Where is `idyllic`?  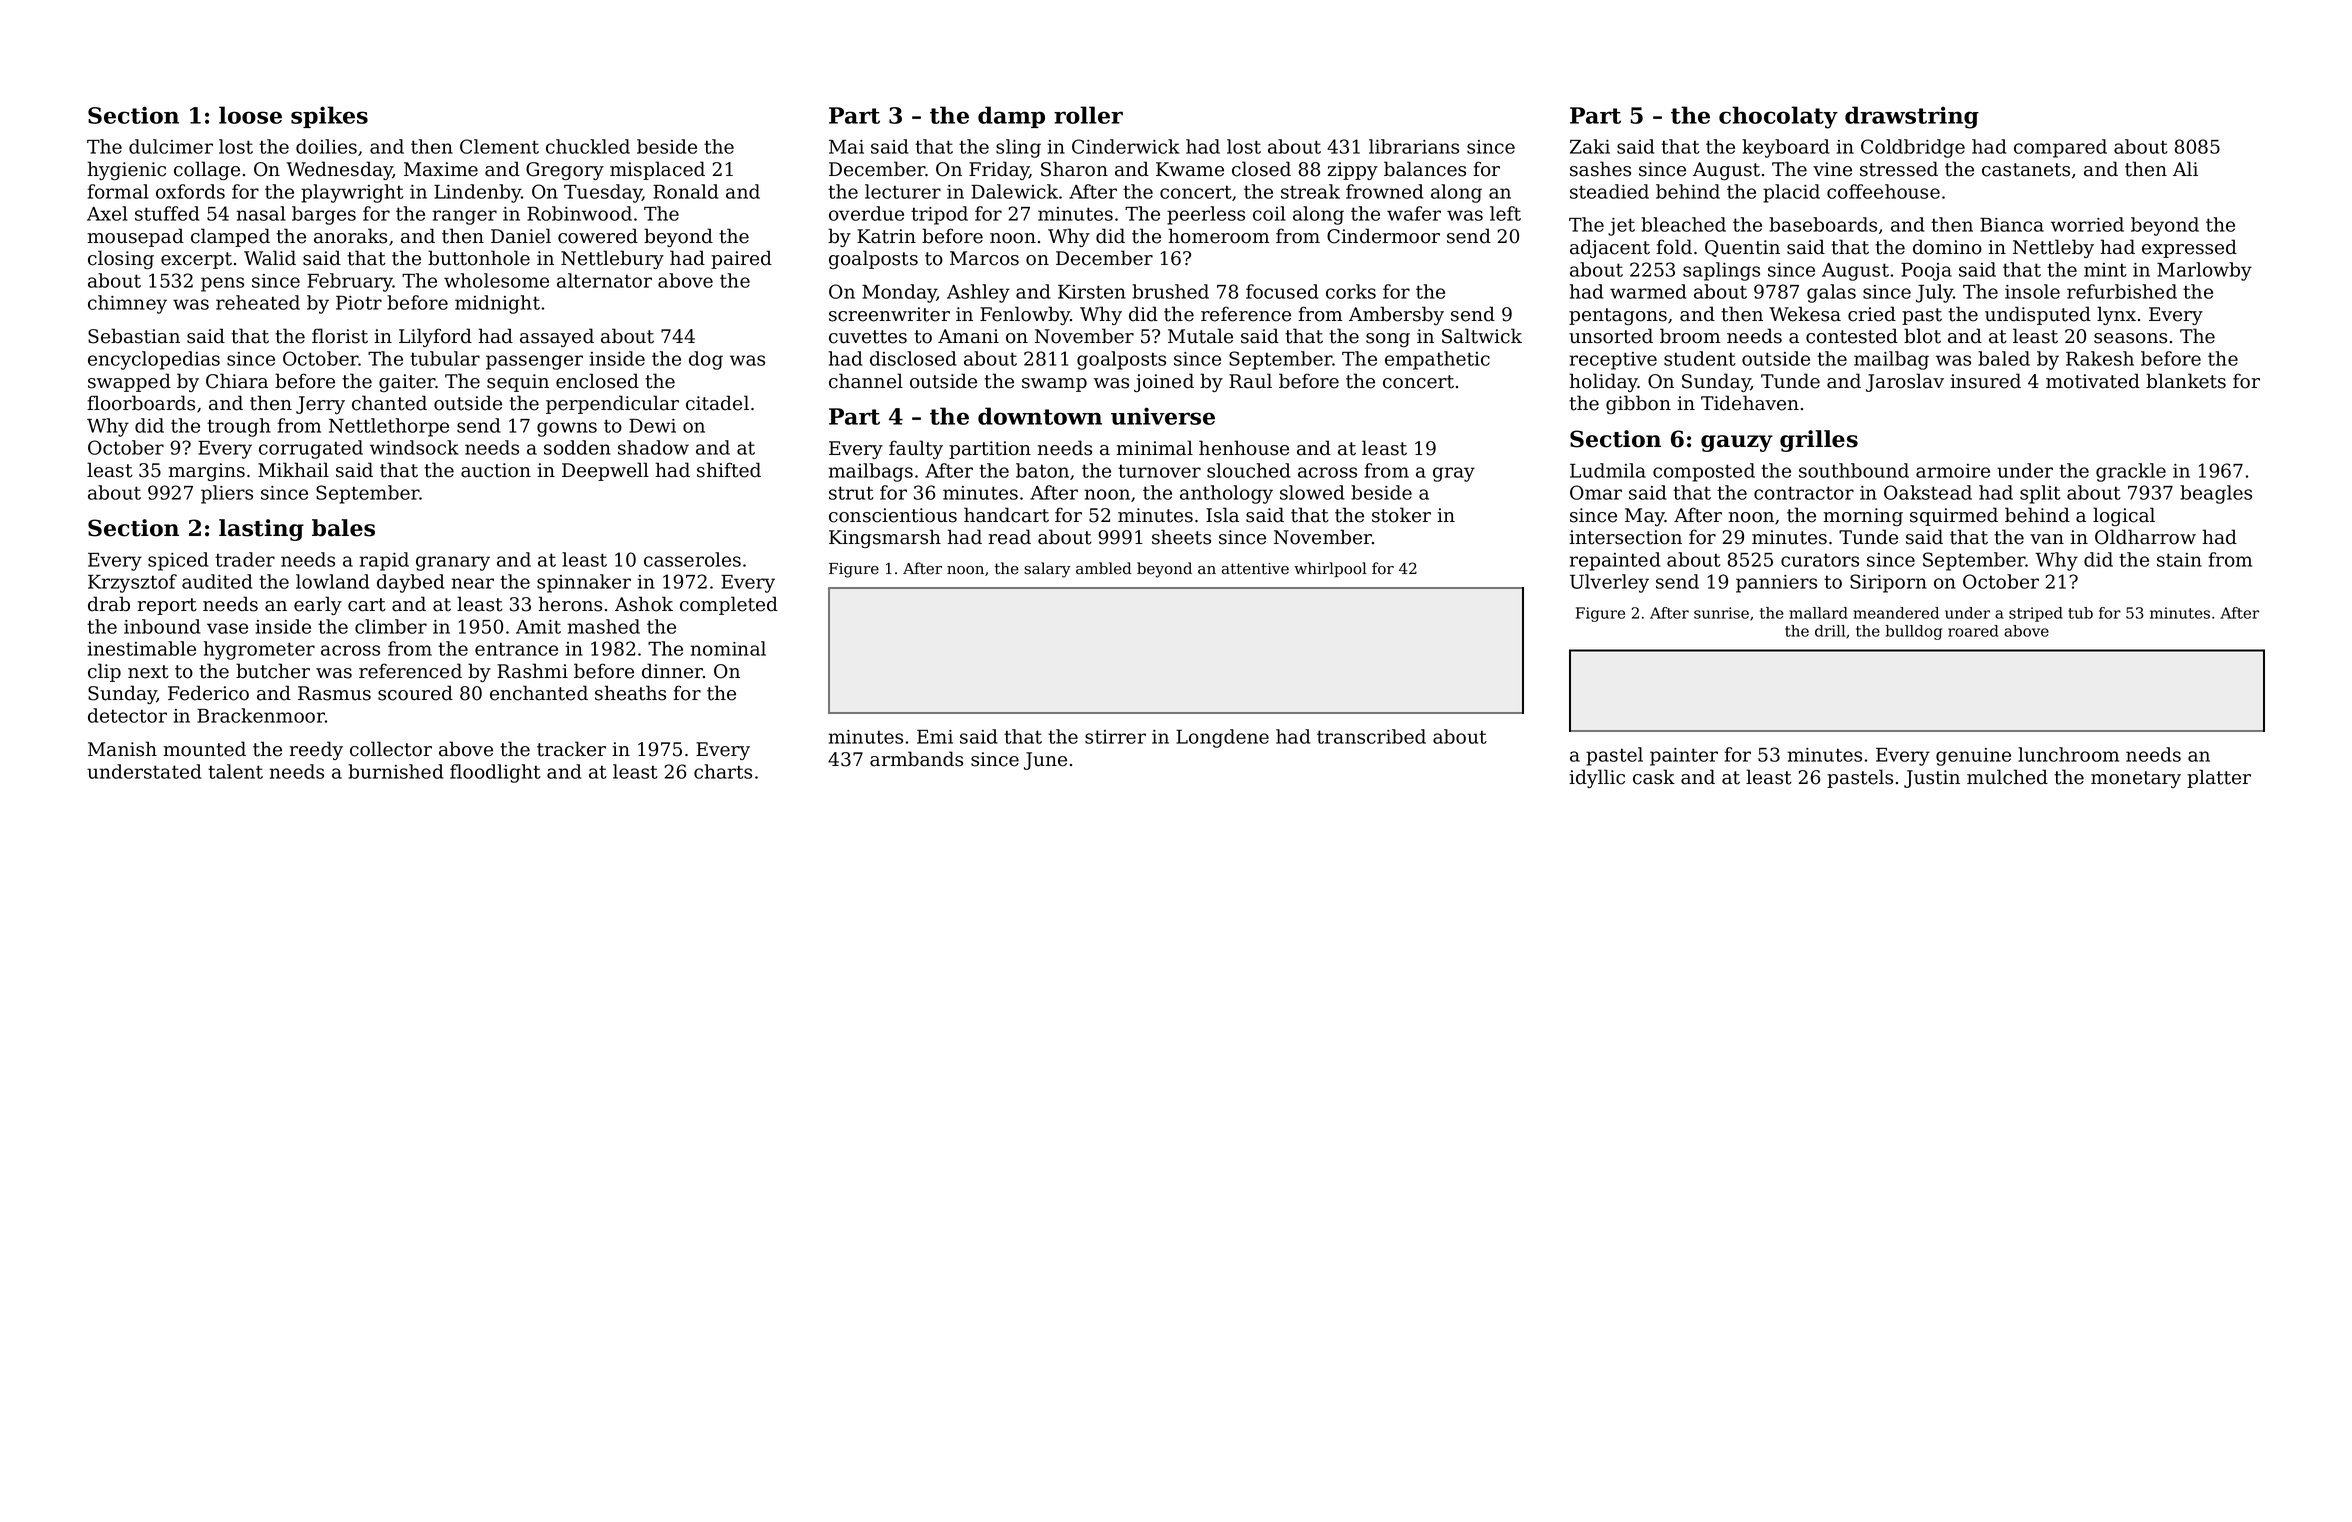
idyllic is located at coordinates (1597, 778).
